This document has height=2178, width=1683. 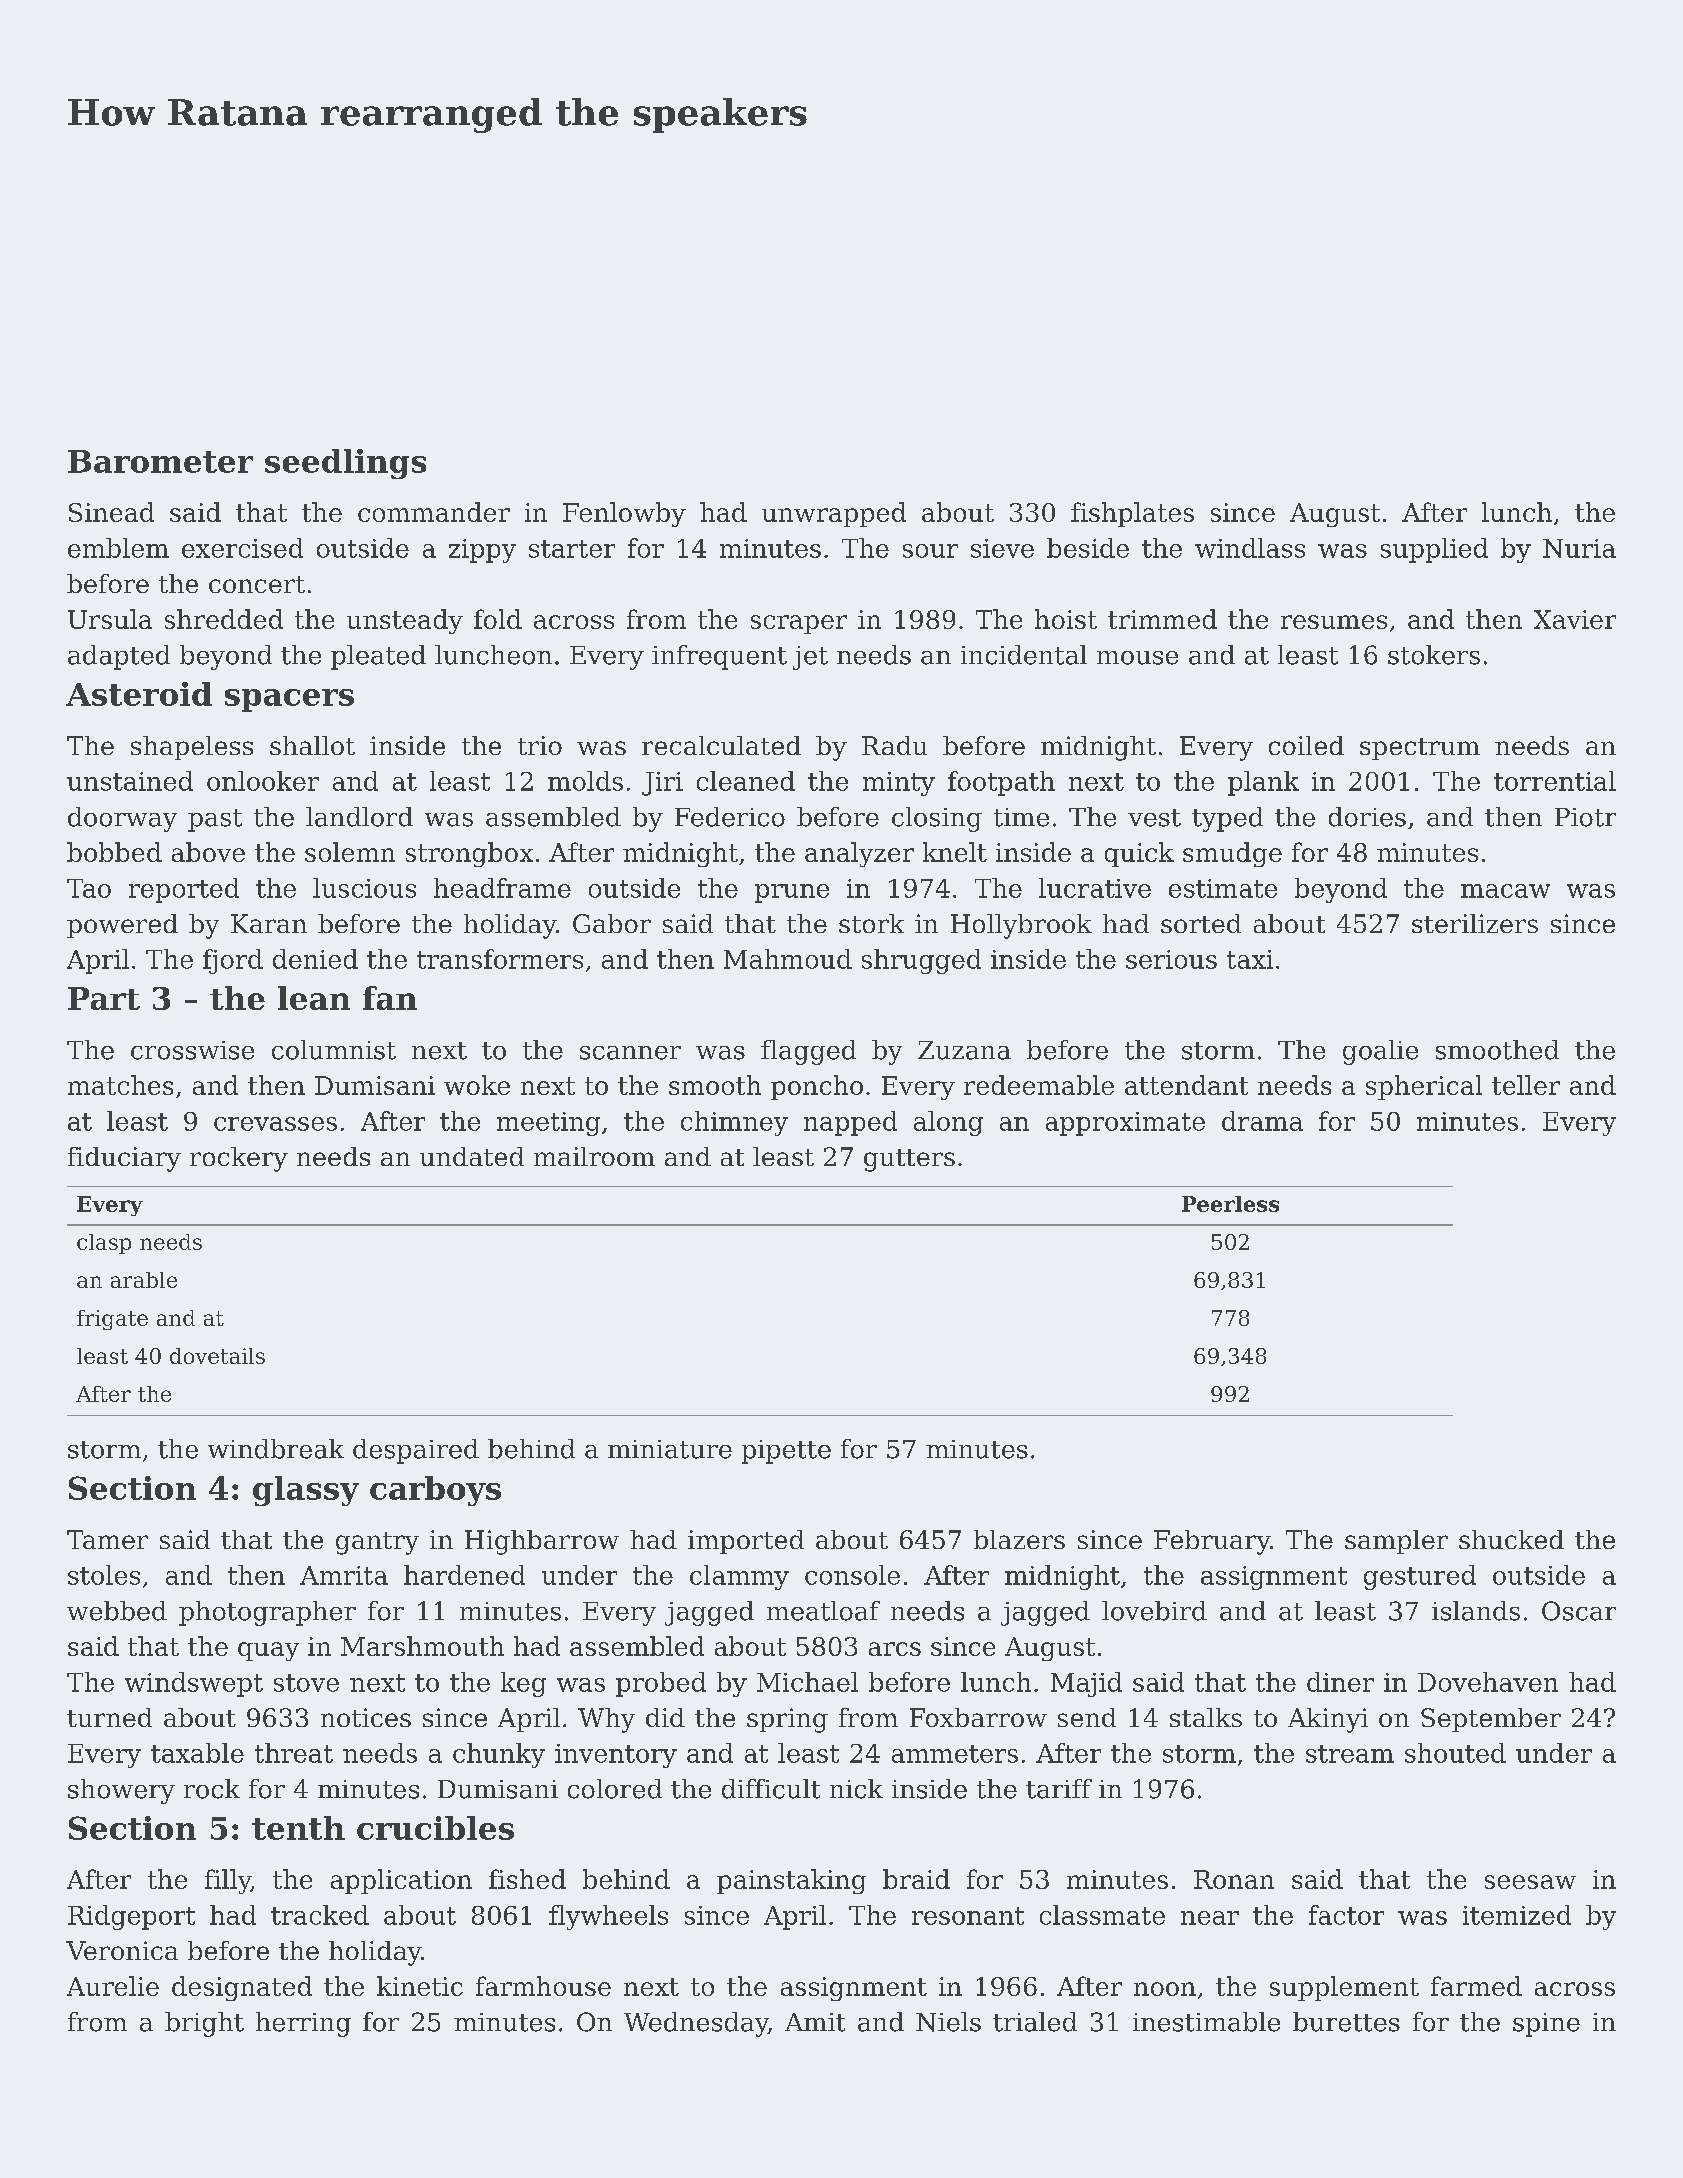 I want to click on spine, so click(x=1546, y=2025).
